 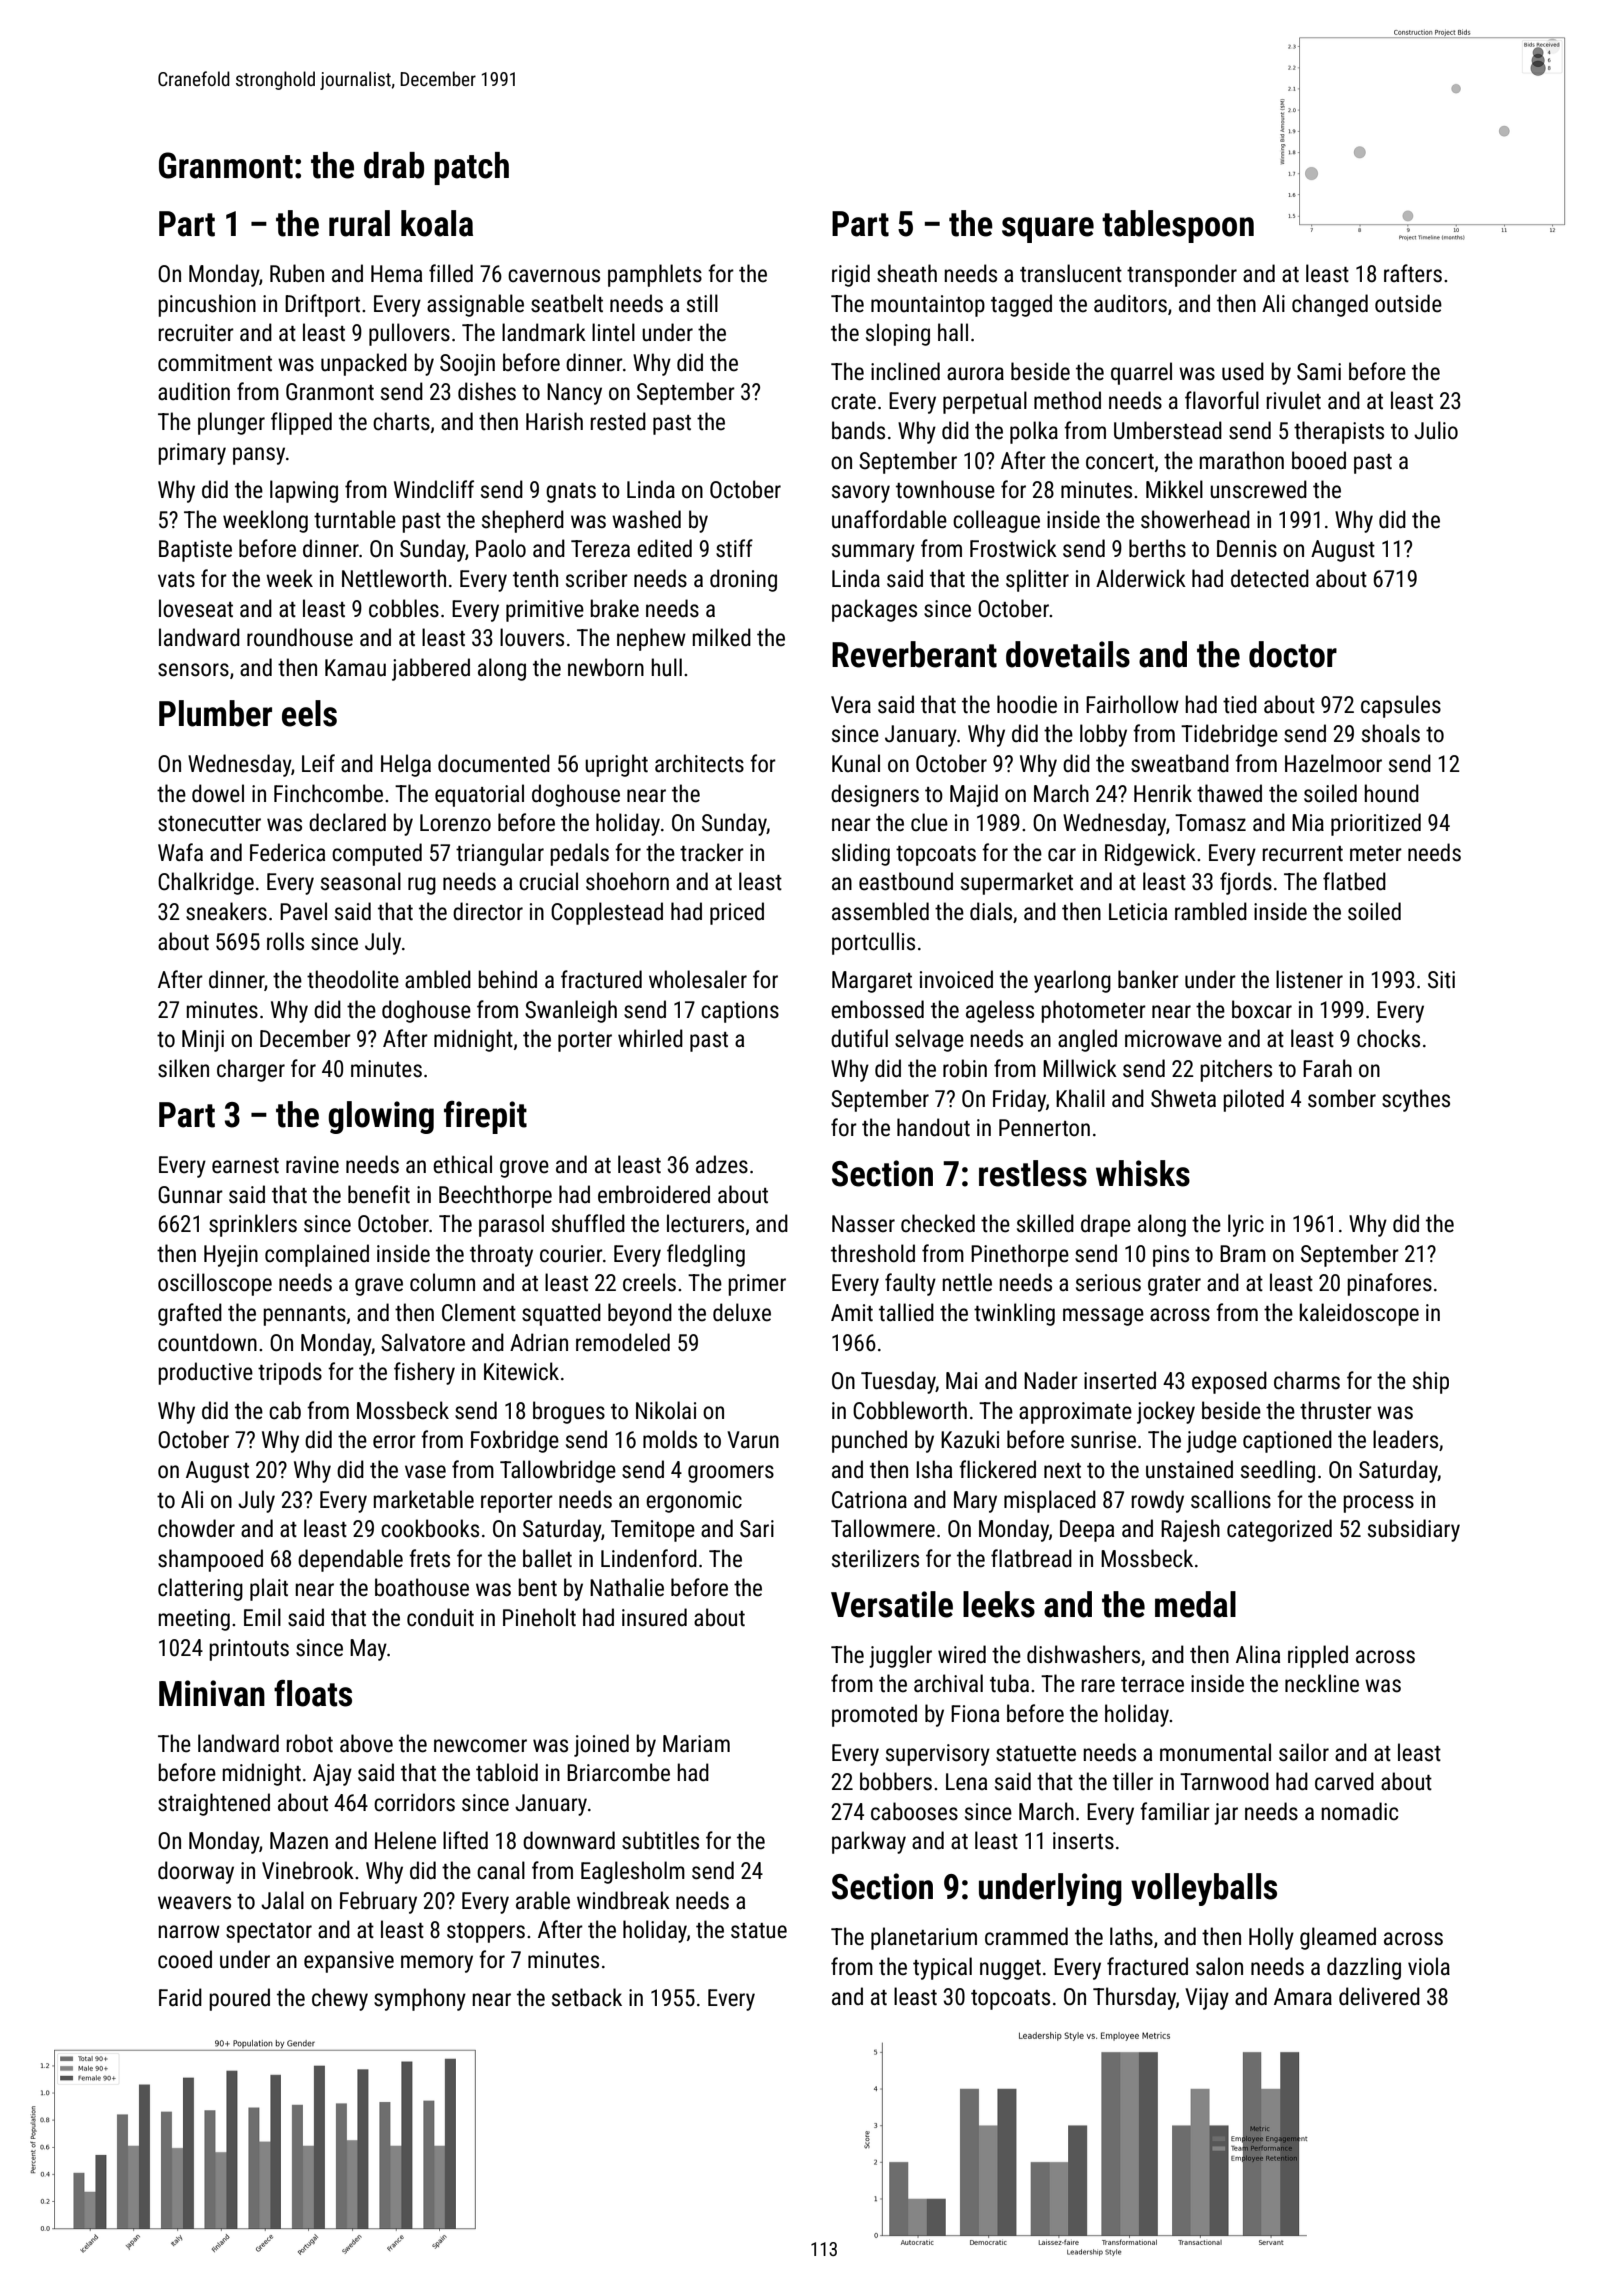 What do you see at coordinates (359, 223) in the screenshot?
I see `rural` at bounding box center [359, 223].
